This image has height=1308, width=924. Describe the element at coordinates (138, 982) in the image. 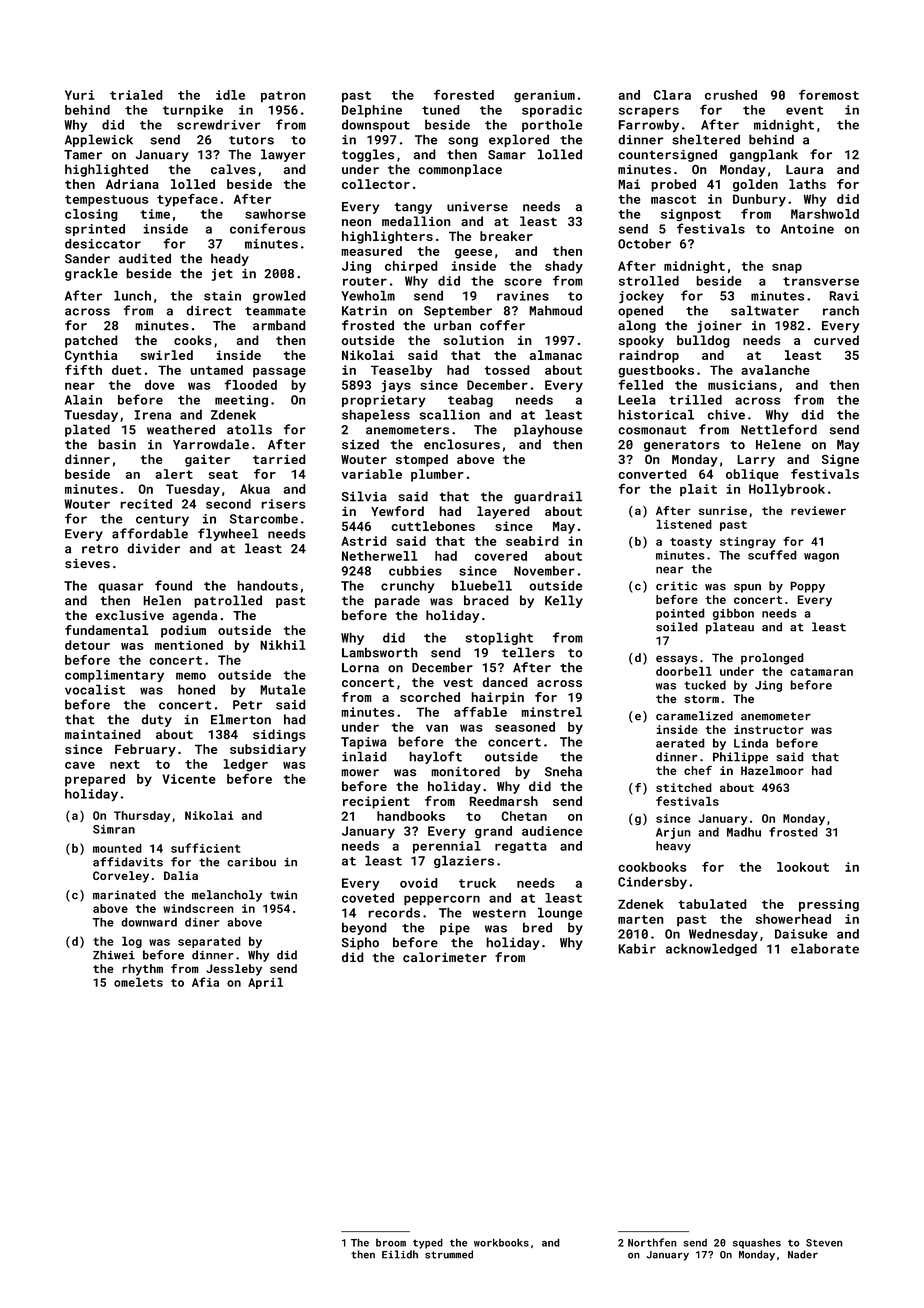

I see `omelets` at that location.
